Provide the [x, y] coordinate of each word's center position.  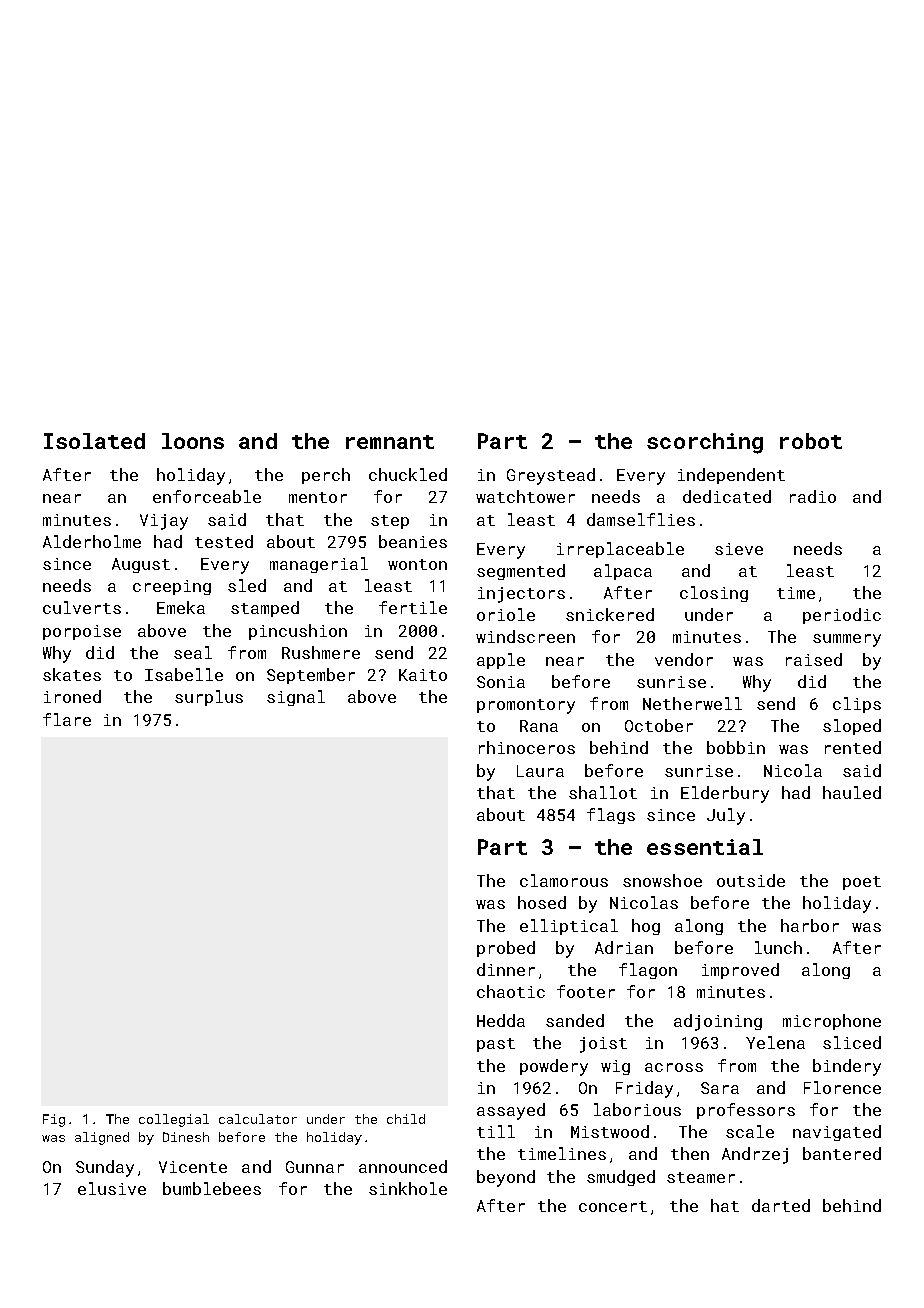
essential [705, 847]
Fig [54, 1120]
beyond [506, 1178]
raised [814, 659]
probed [506, 949]
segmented [521, 572]
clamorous [564, 880]
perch [326, 476]
